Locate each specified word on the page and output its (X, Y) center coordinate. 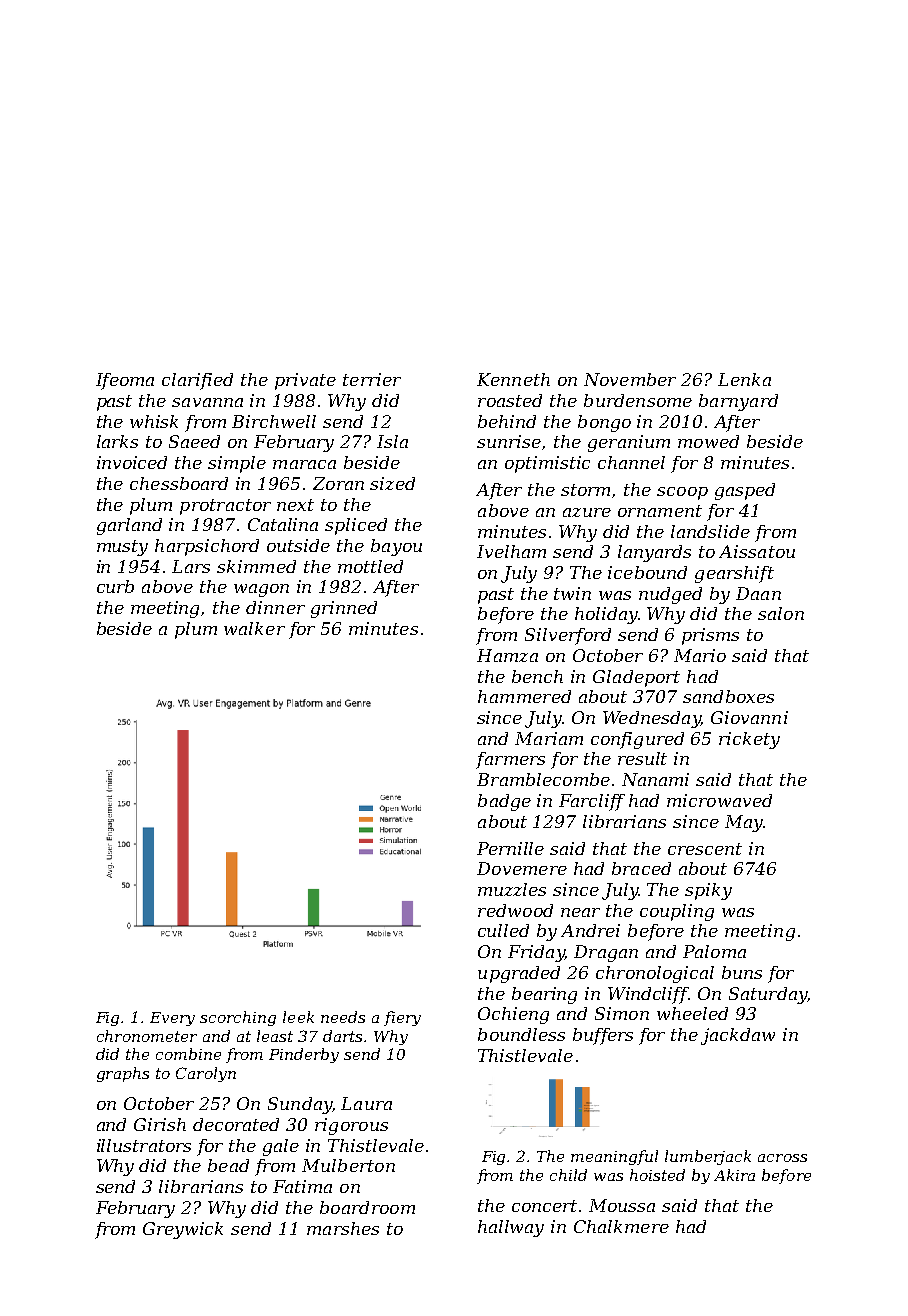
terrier (372, 379)
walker (254, 628)
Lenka (744, 379)
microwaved (719, 800)
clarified (197, 381)
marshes (343, 1228)
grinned (344, 609)
